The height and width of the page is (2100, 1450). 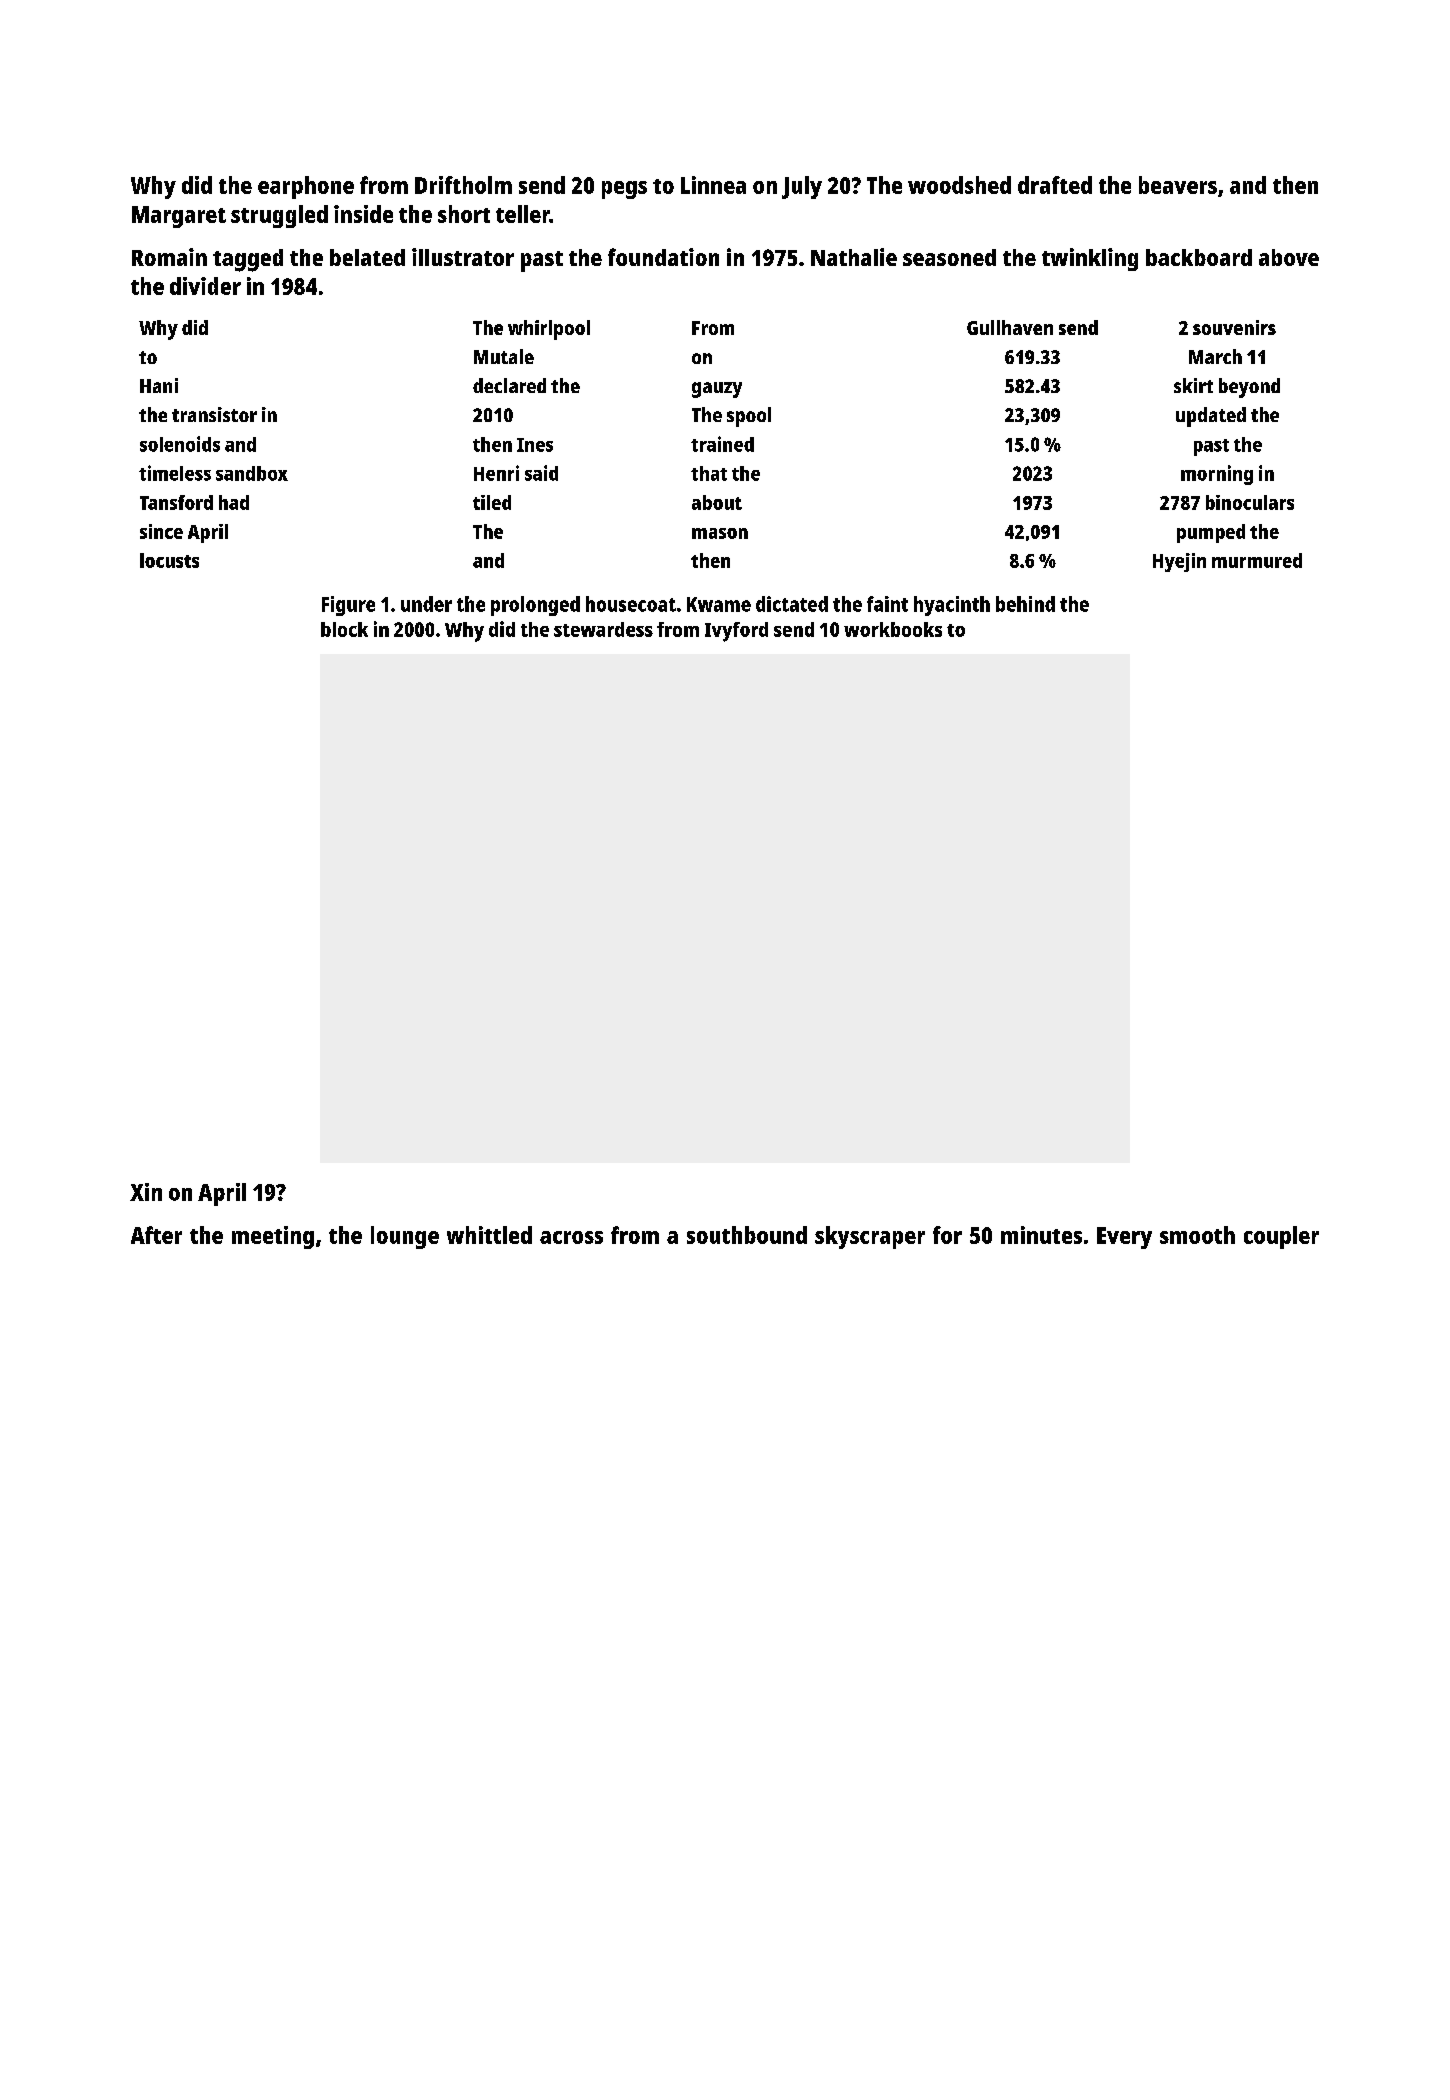 I want to click on murmured, so click(x=1257, y=560).
